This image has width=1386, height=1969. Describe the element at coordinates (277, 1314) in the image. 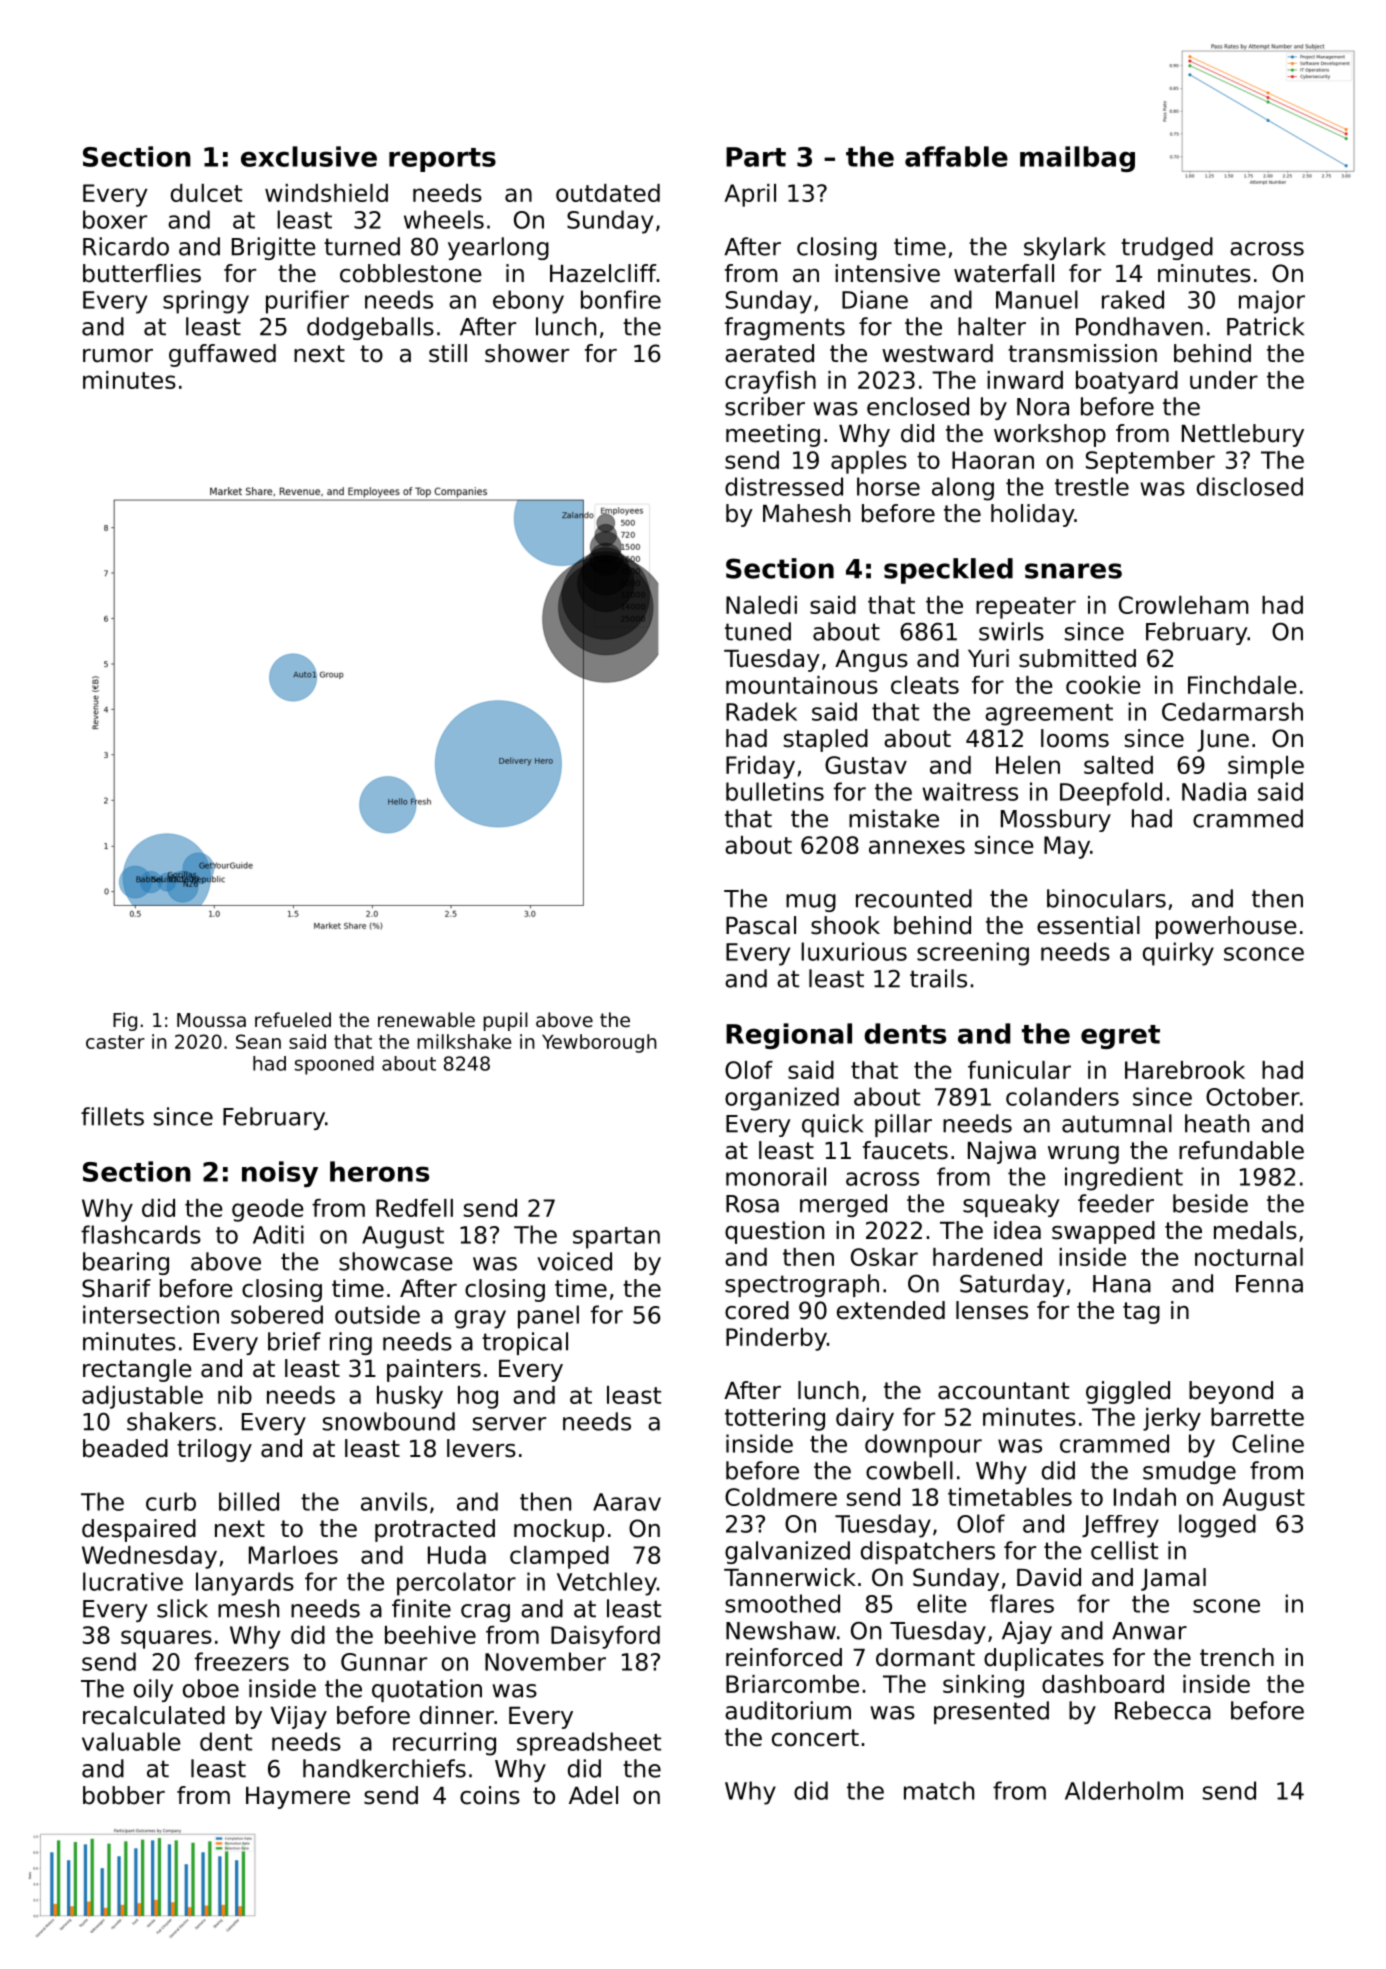

I see `sobered` at that location.
